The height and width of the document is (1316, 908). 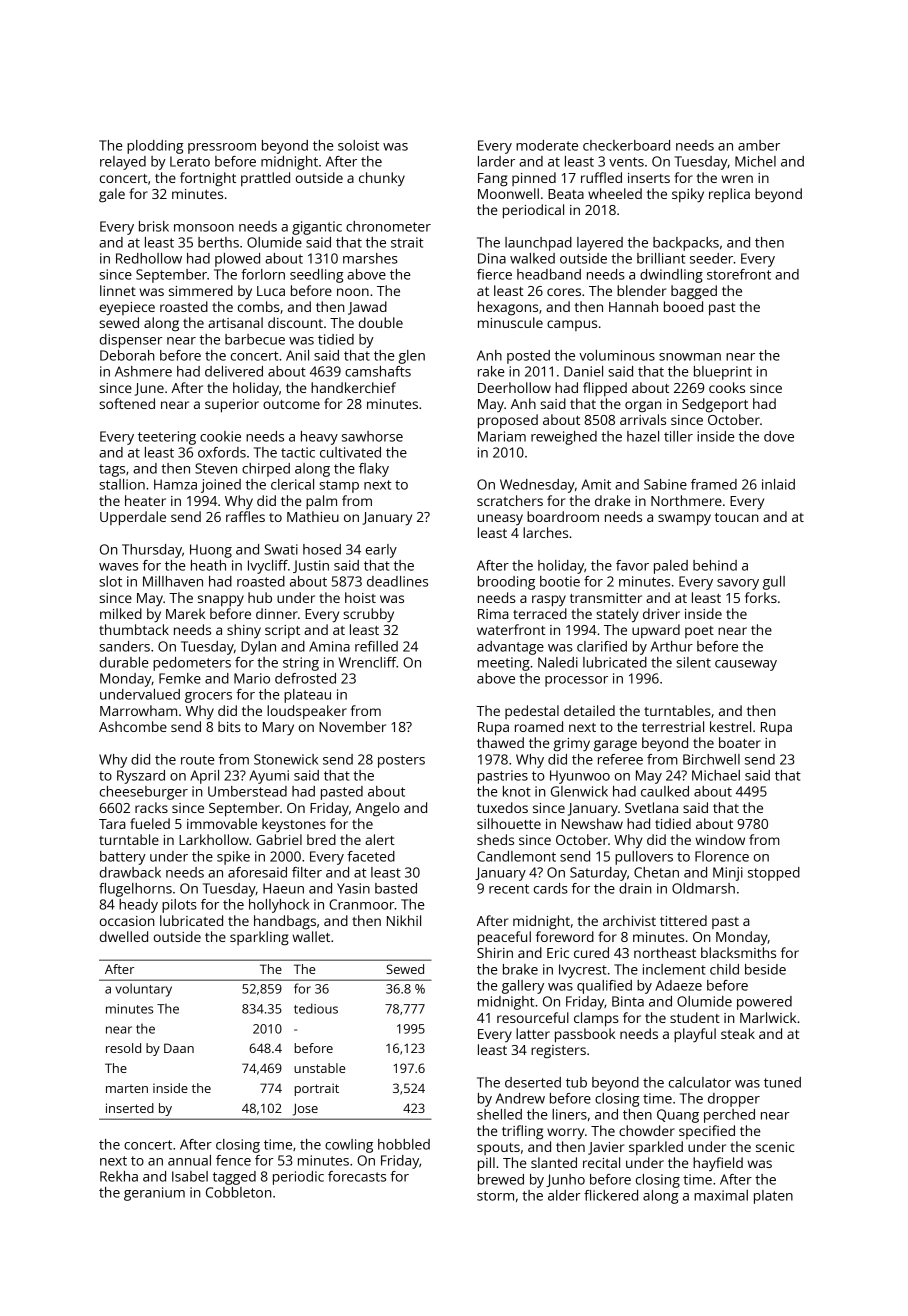 What do you see at coordinates (358, 145) in the document?
I see `soloist` at bounding box center [358, 145].
